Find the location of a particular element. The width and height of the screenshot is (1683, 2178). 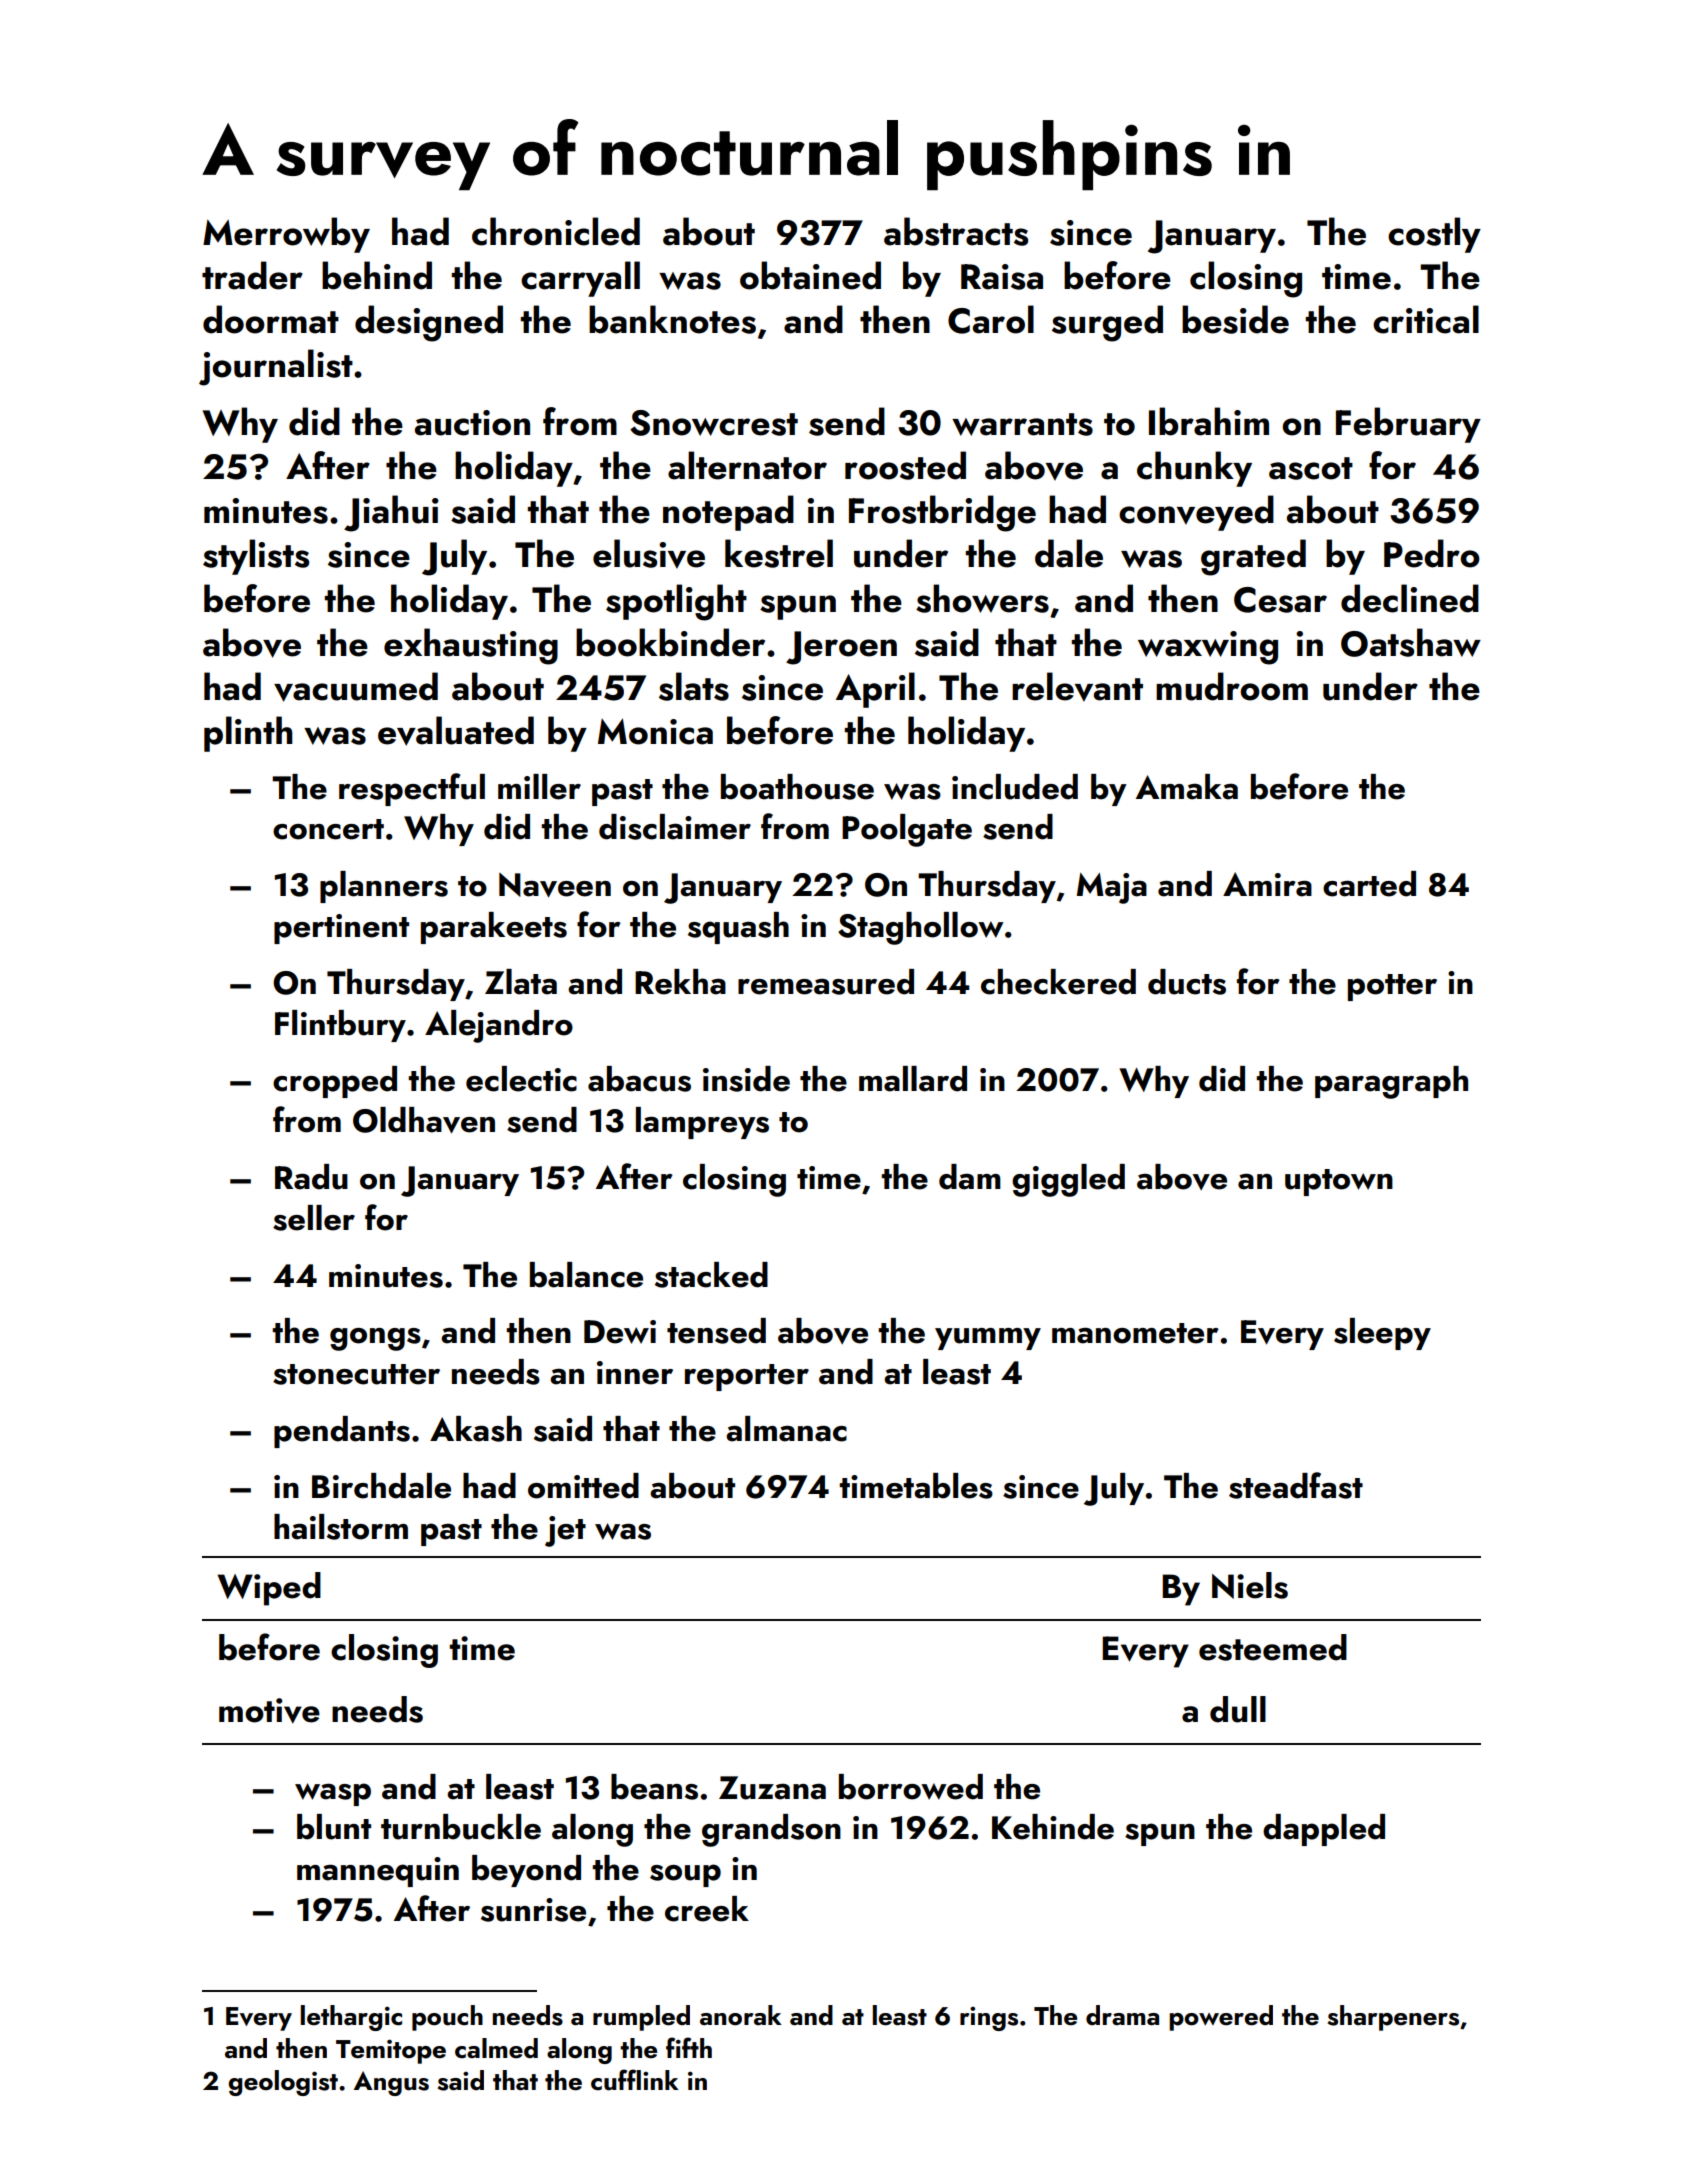

stylists is located at coordinates (256, 557).
